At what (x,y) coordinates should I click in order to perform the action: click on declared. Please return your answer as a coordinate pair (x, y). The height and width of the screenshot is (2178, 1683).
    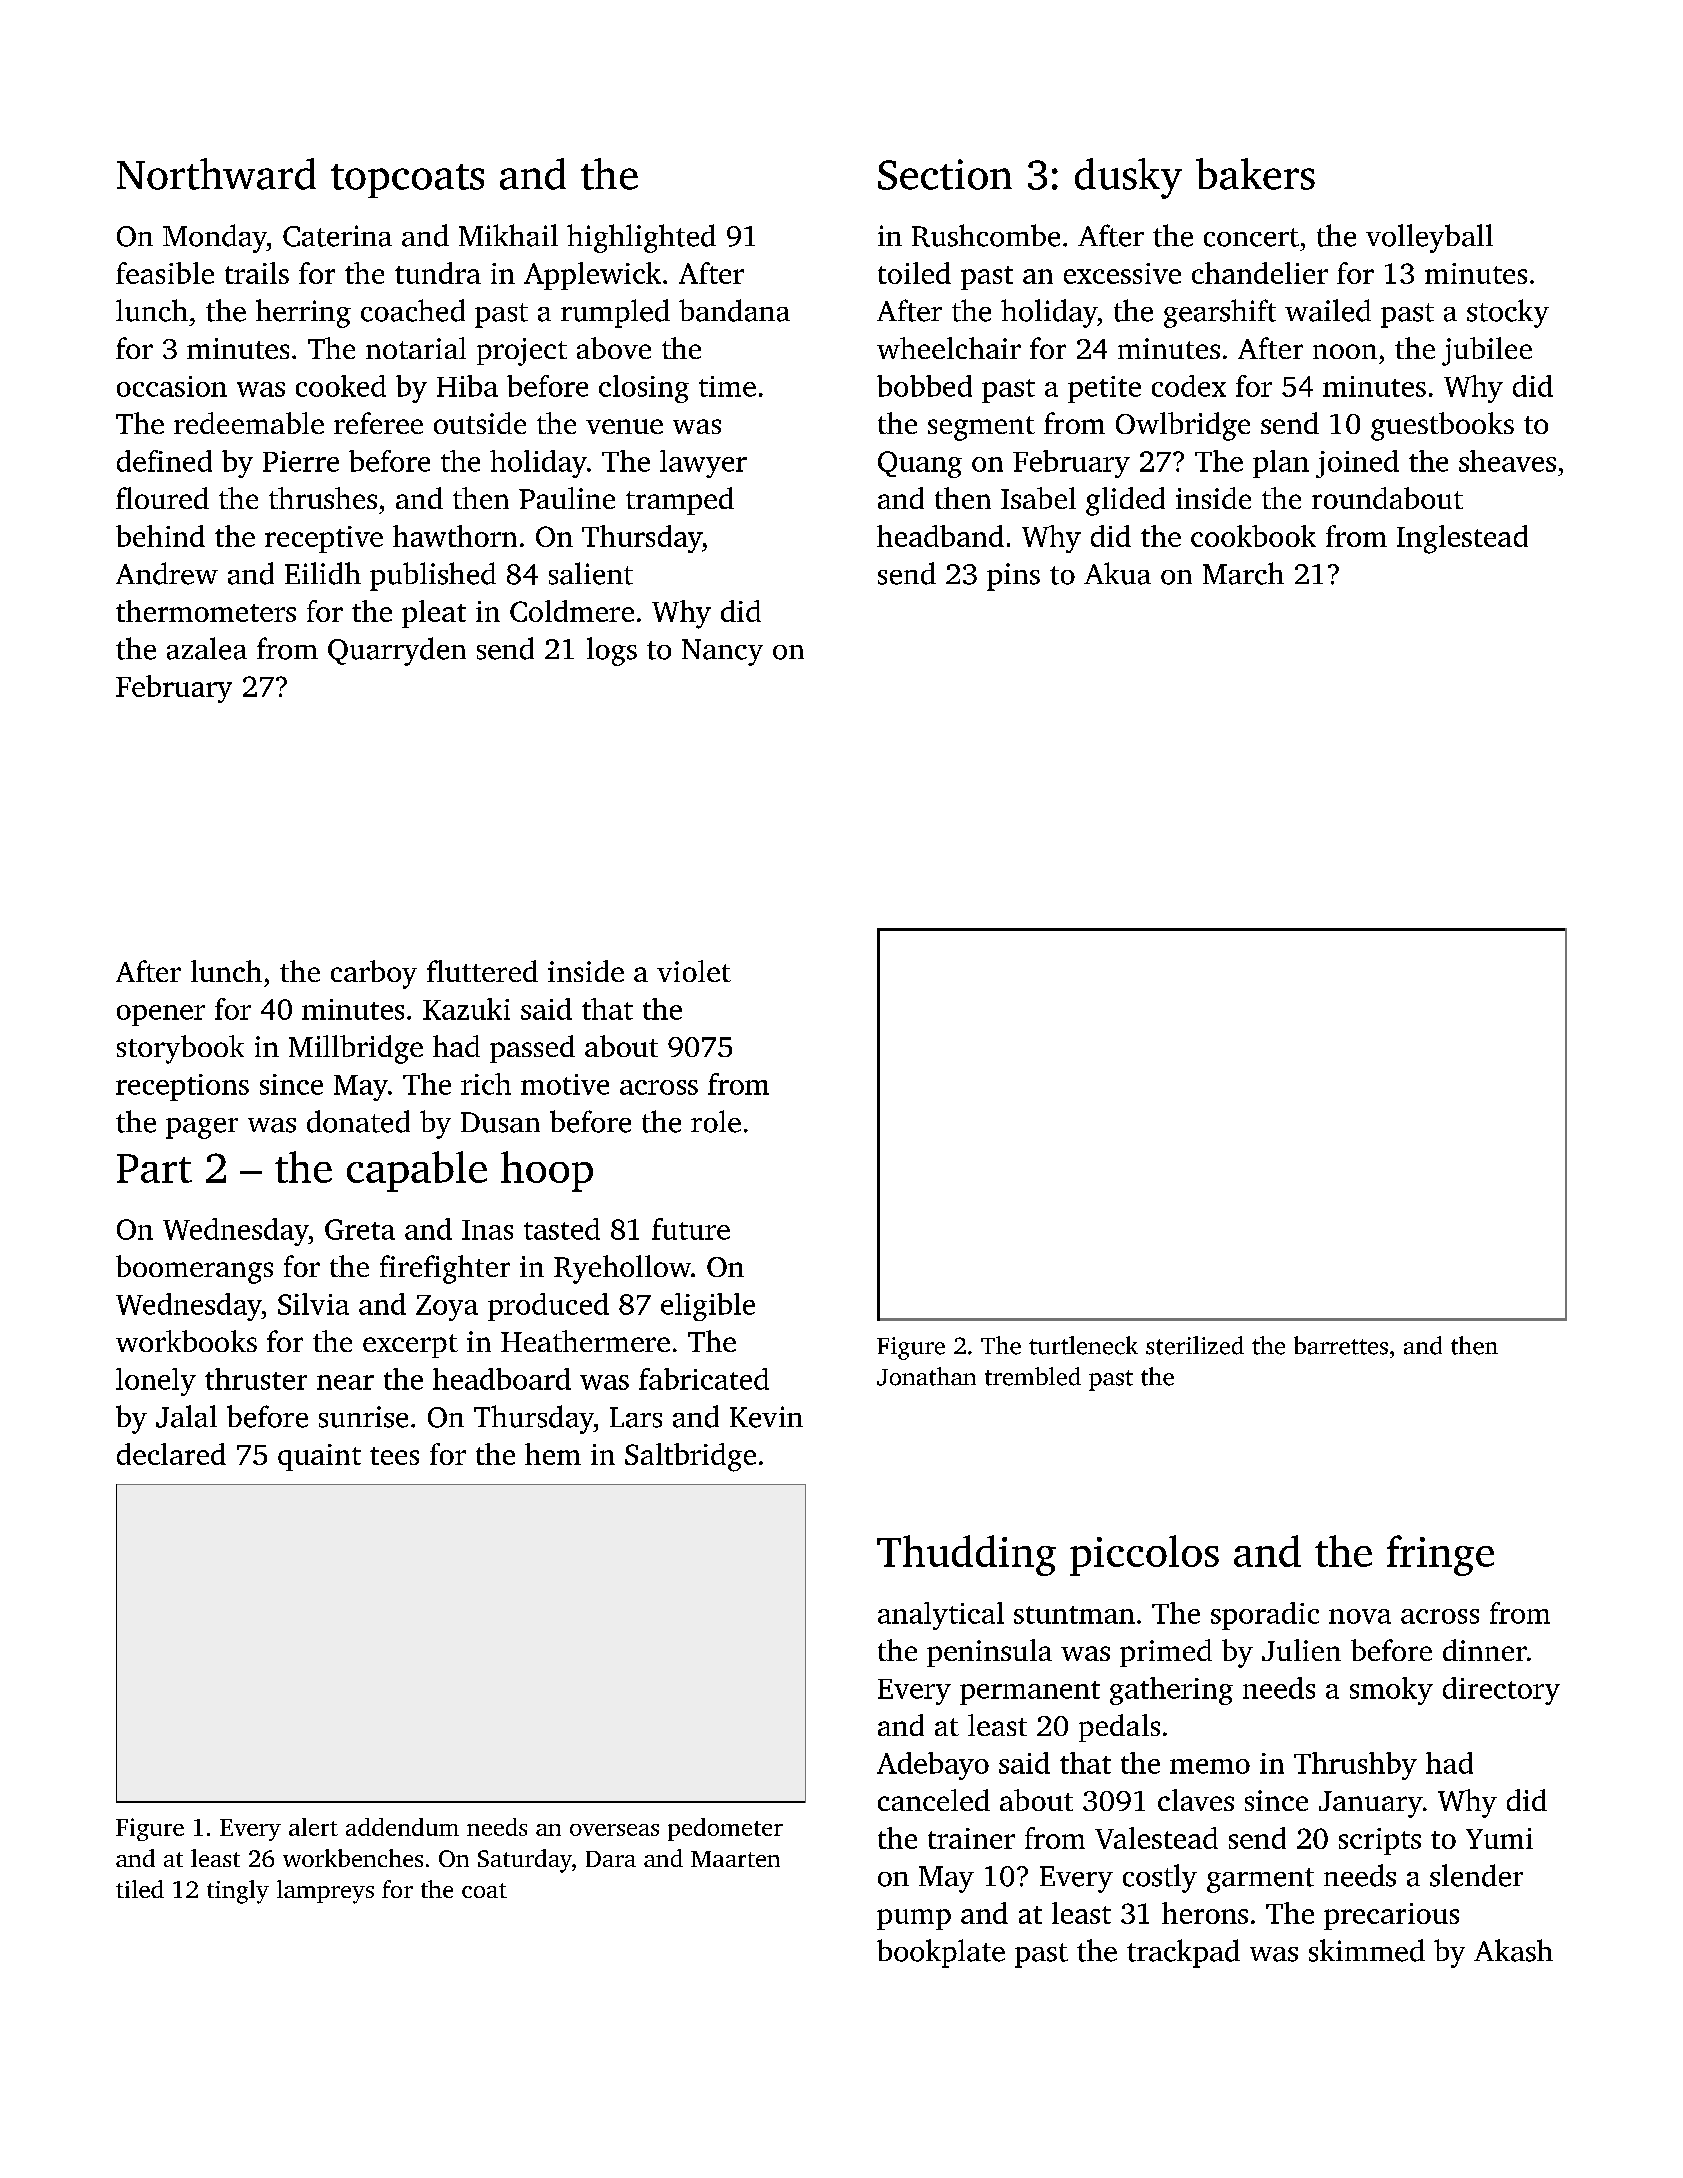
    Looking at the image, I should click on (171, 1454).
